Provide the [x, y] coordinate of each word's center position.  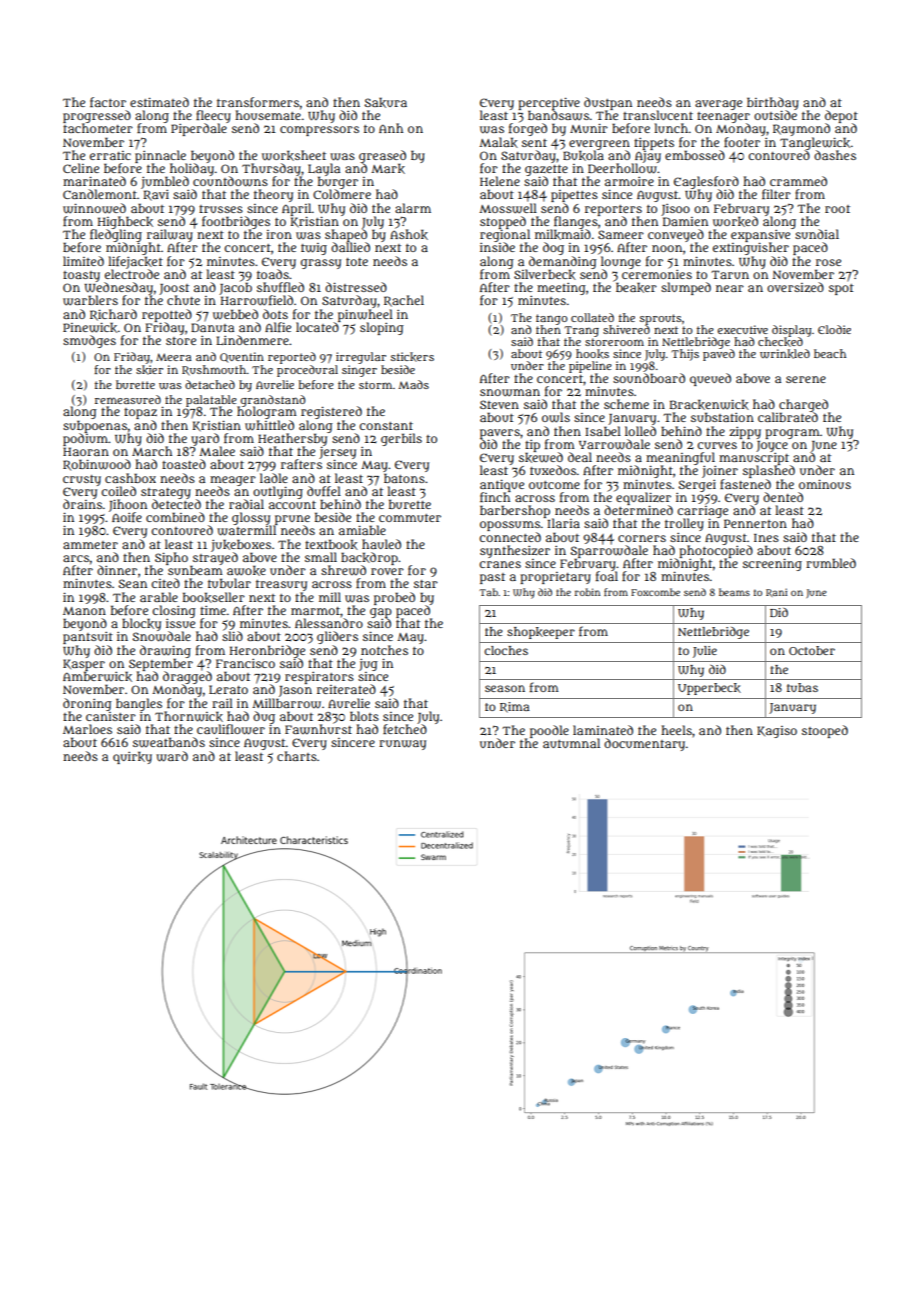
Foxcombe [655, 592]
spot [841, 289]
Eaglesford [706, 183]
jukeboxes [241, 545]
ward [172, 756]
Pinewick [90, 327]
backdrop [369, 558]
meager [233, 481]
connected [510, 537]
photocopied [716, 551]
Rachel [404, 301]
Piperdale [199, 129]
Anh [391, 128]
